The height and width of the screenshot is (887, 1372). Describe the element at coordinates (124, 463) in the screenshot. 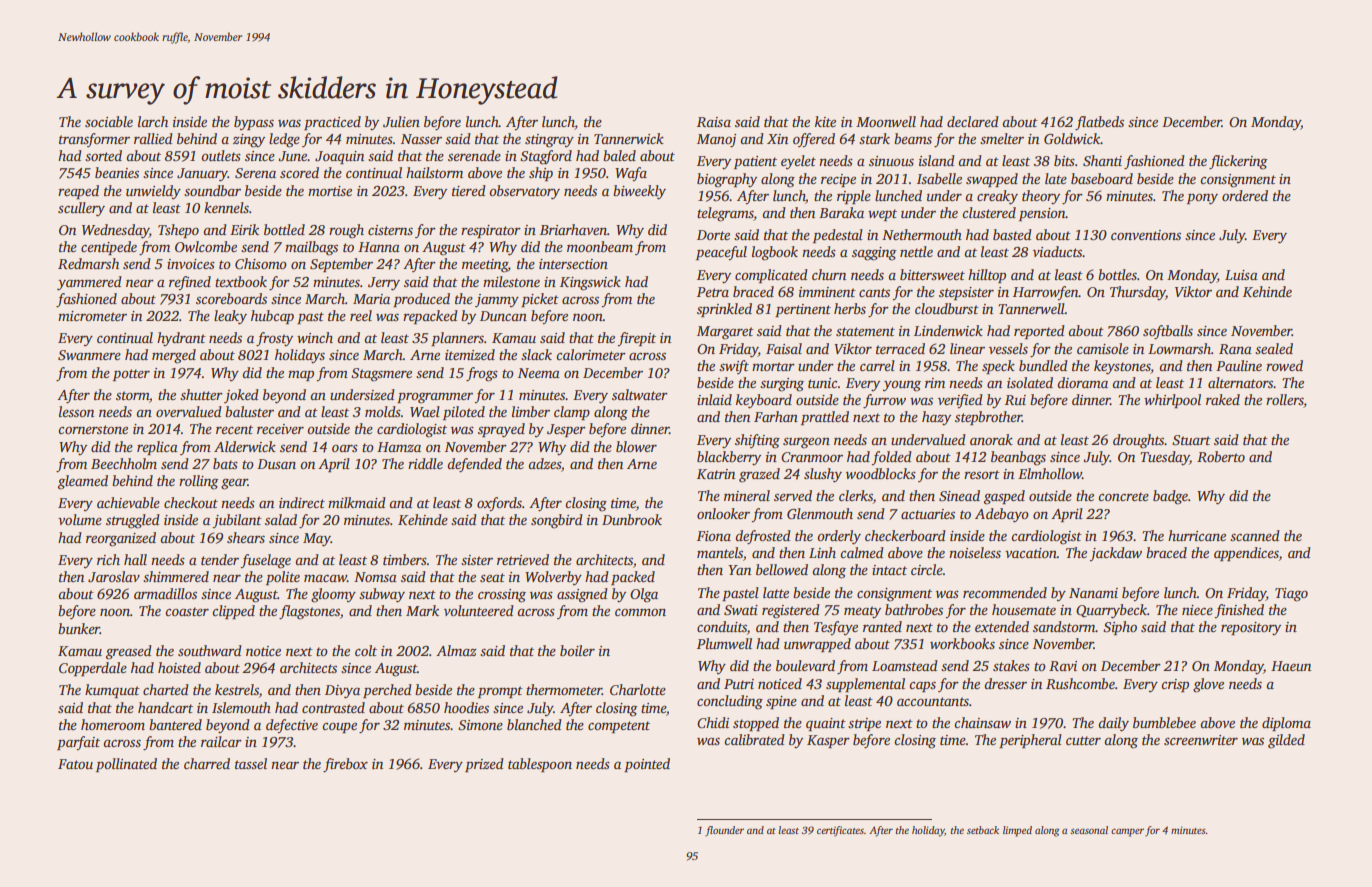

I see `Beechholm` at that location.
